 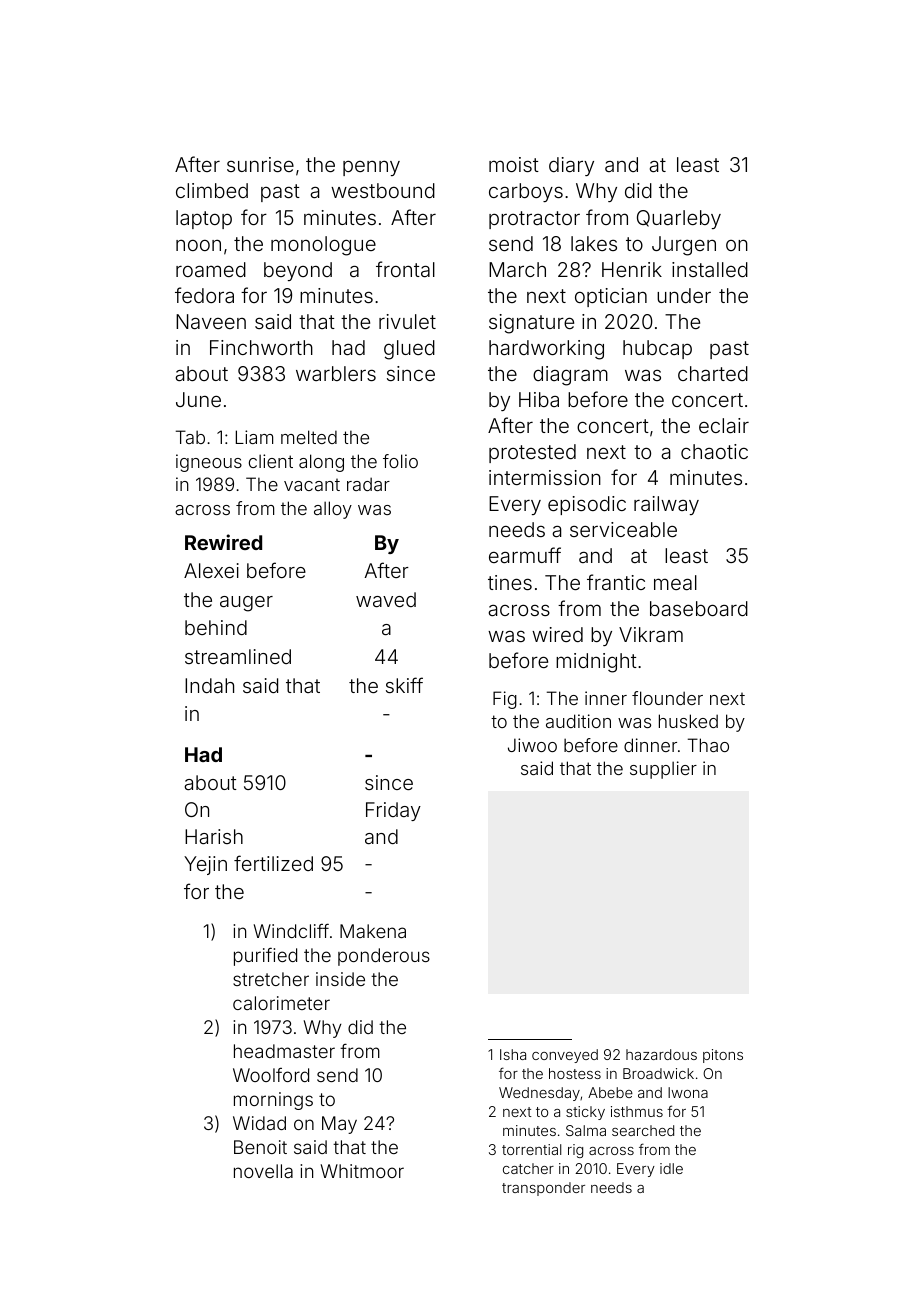 I want to click on Indah, so click(x=209, y=685).
